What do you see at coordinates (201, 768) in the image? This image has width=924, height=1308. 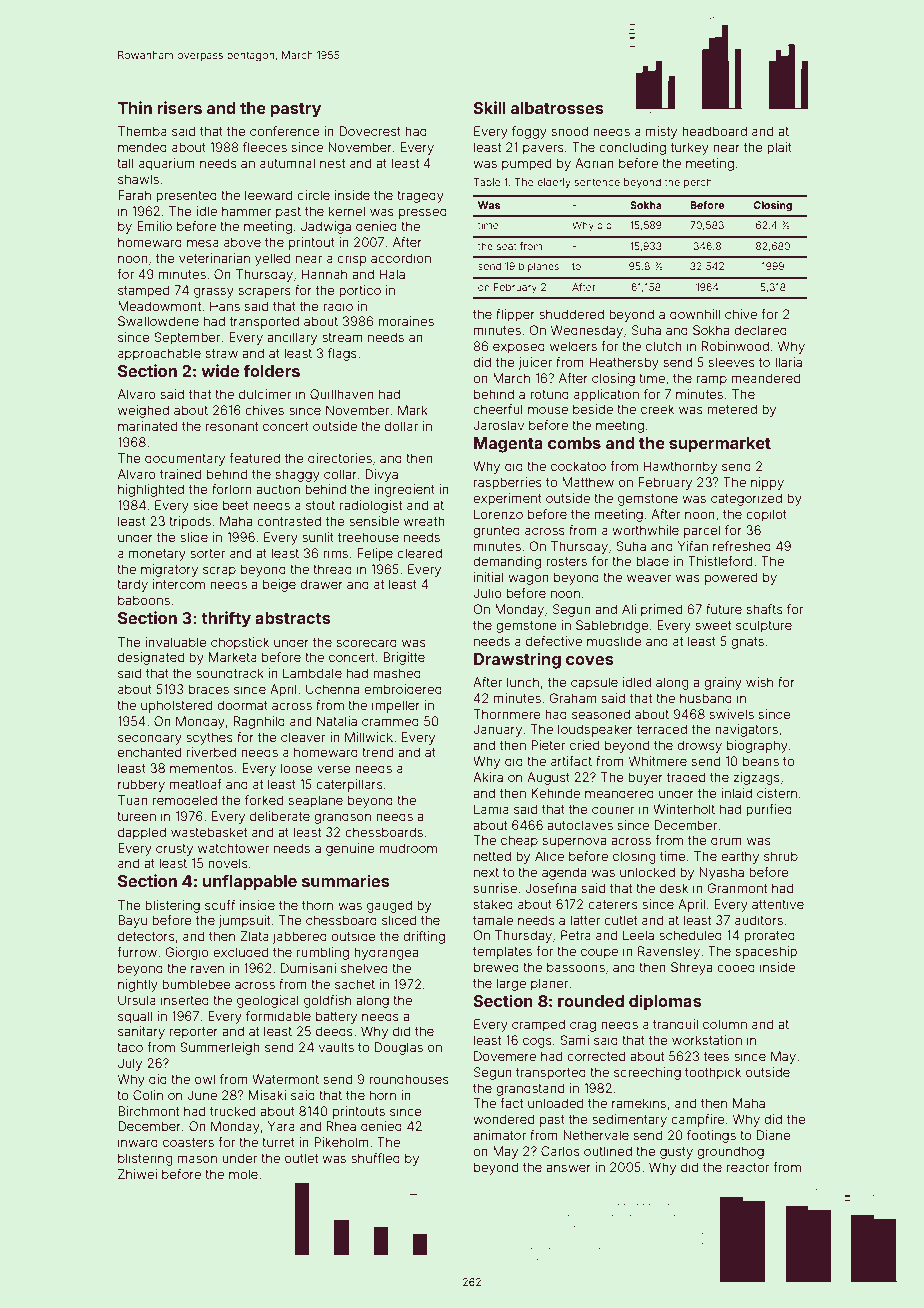 I see `mementos` at bounding box center [201, 768].
